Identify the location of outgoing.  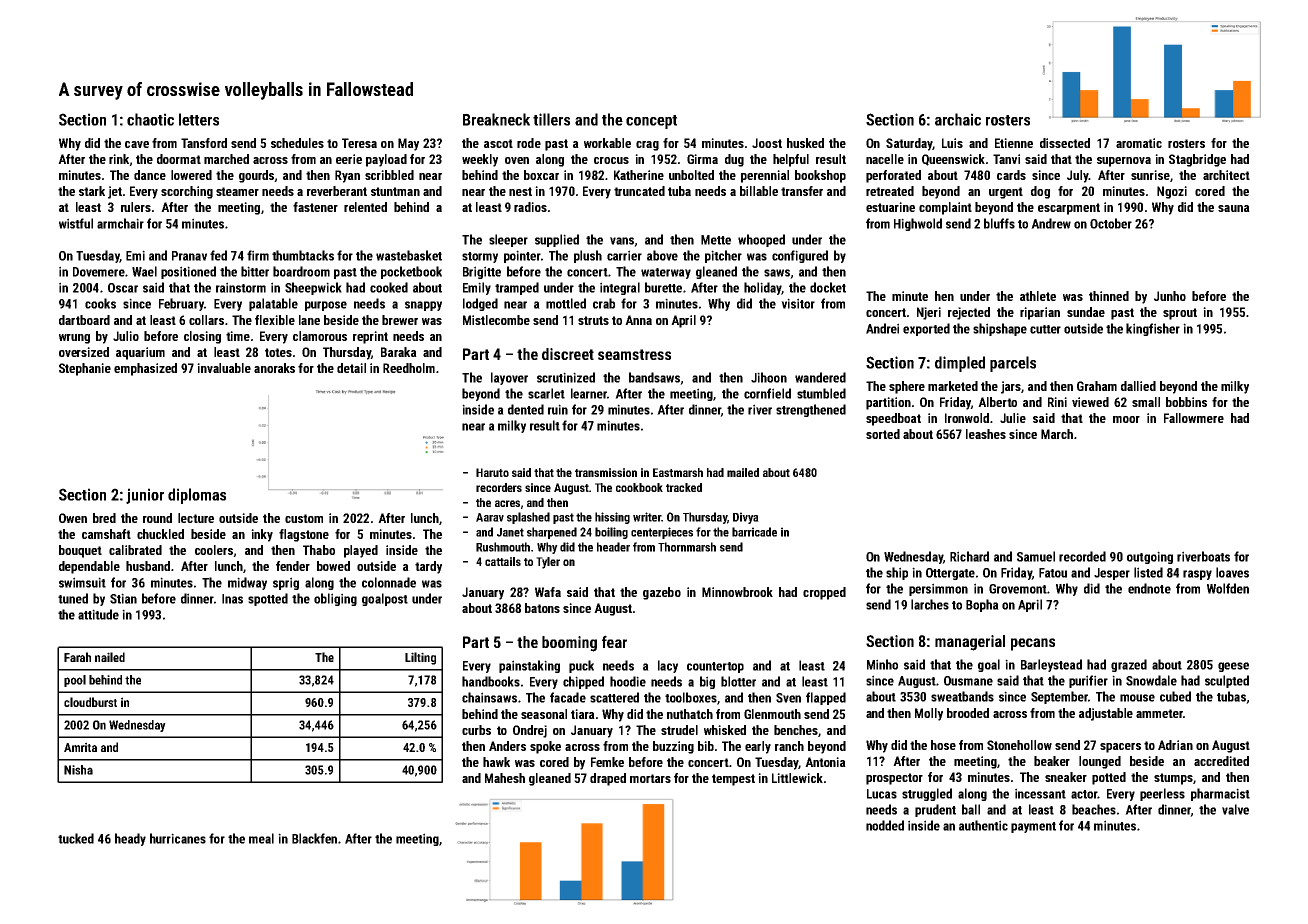
(1150, 557).
